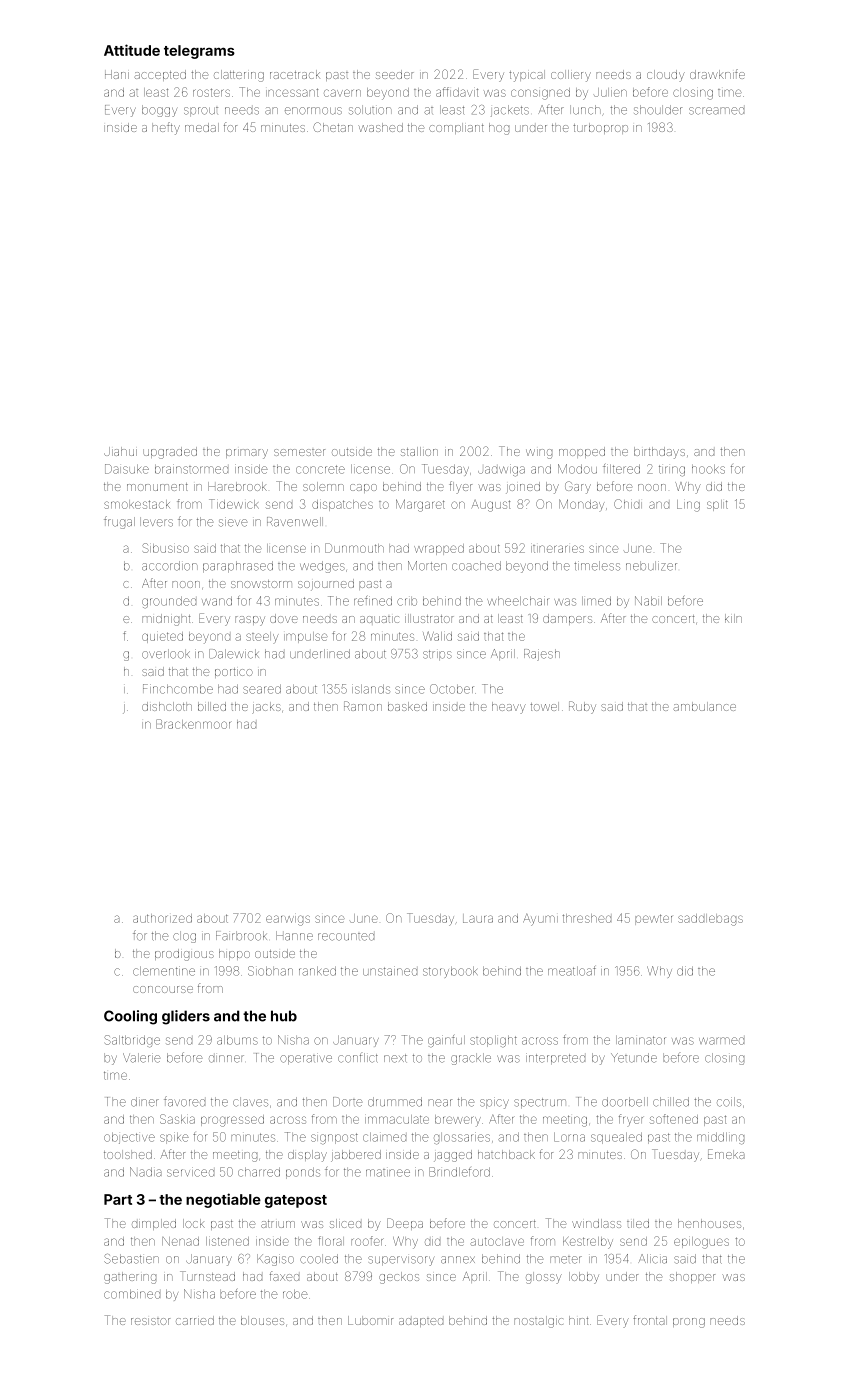  I want to click on serviced, so click(190, 1172).
